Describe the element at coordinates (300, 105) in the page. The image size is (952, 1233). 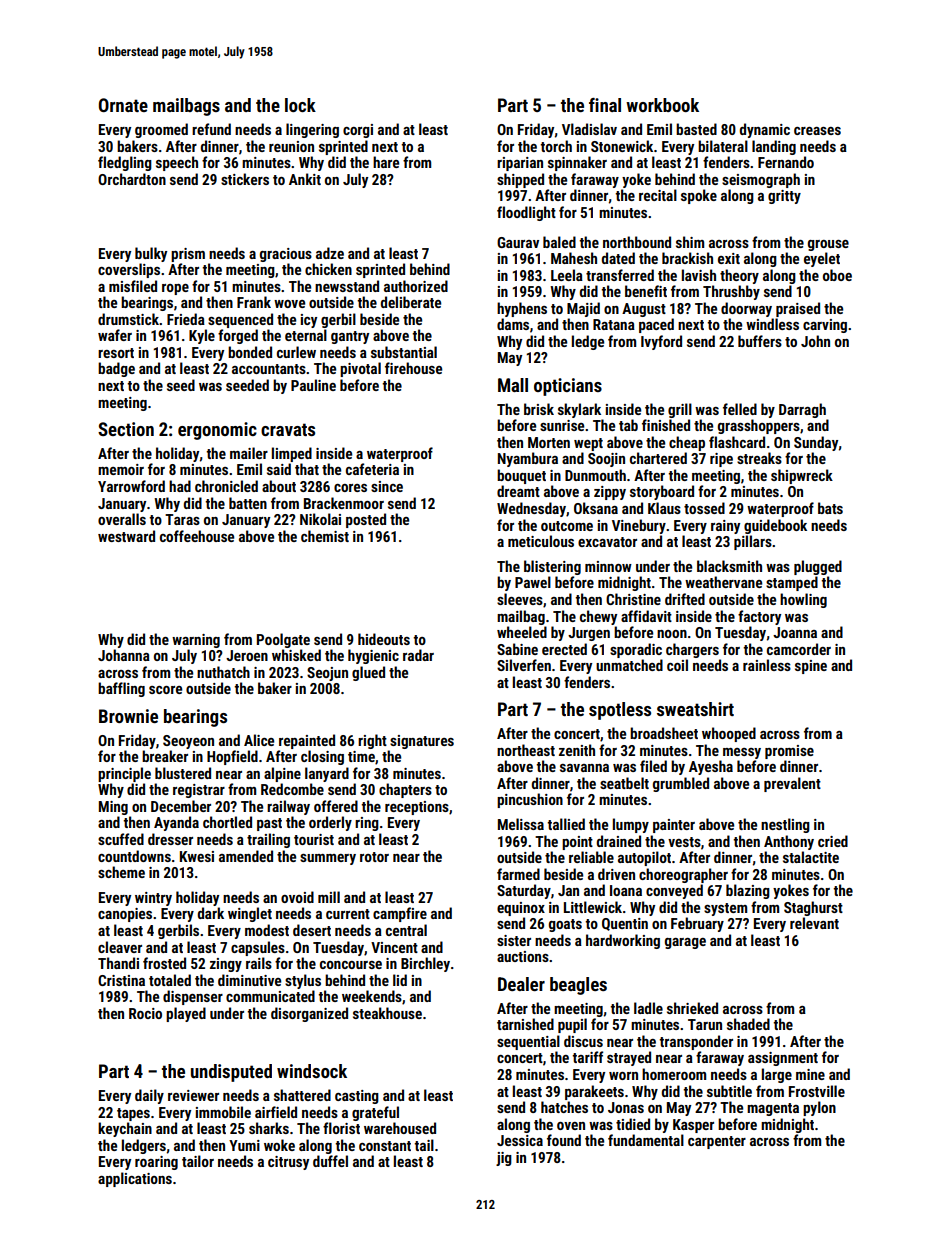
I see `lock` at that location.
